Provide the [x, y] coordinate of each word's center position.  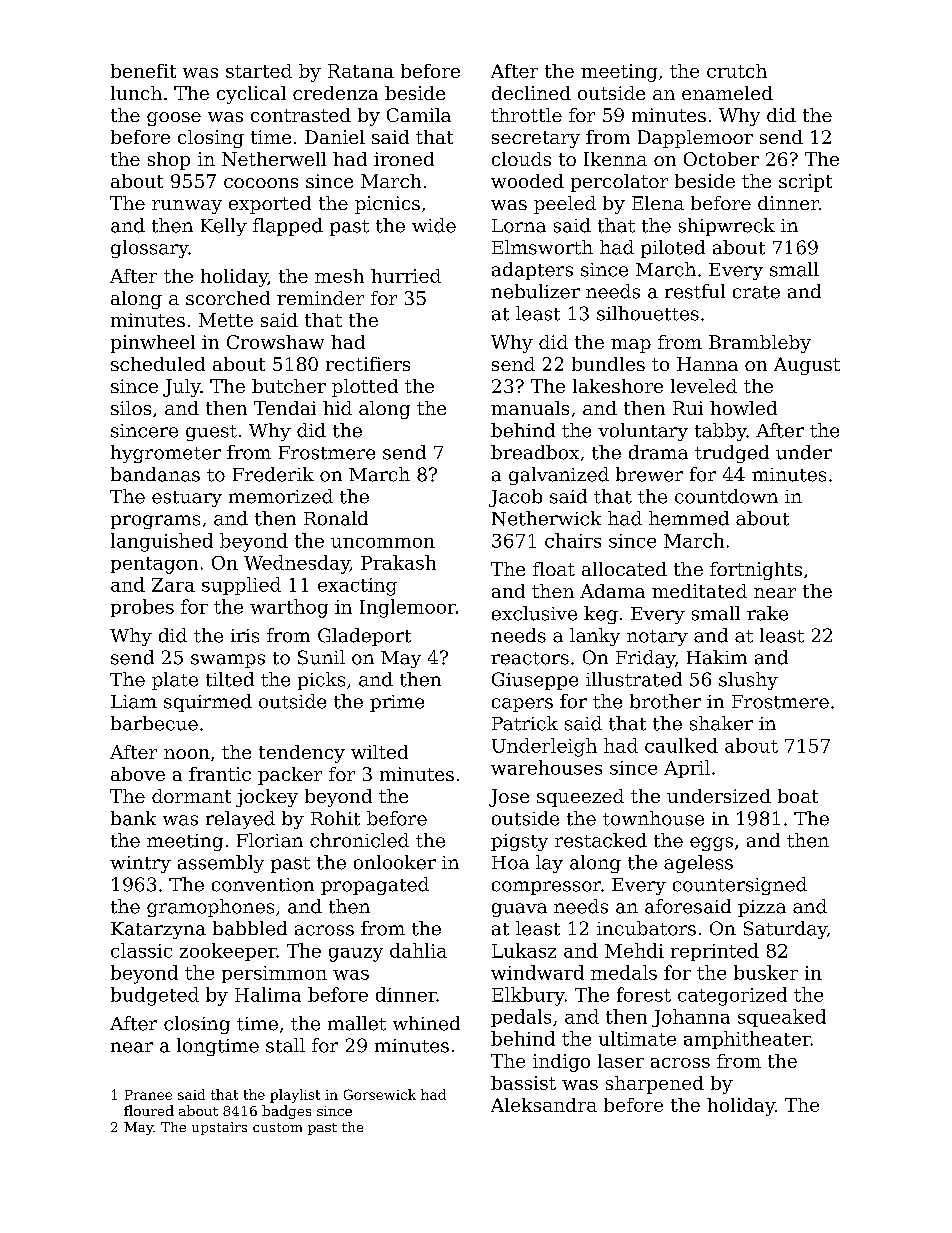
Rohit [335, 818]
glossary [150, 249]
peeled [565, 205]
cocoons [261, 183]
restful [695, 291]
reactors [530, 658]
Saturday [785, 930]
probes [142, 608]
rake [767, 613]
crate [756, 292]
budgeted [155, 996]
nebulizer [535, 291]
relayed [240, 820]
